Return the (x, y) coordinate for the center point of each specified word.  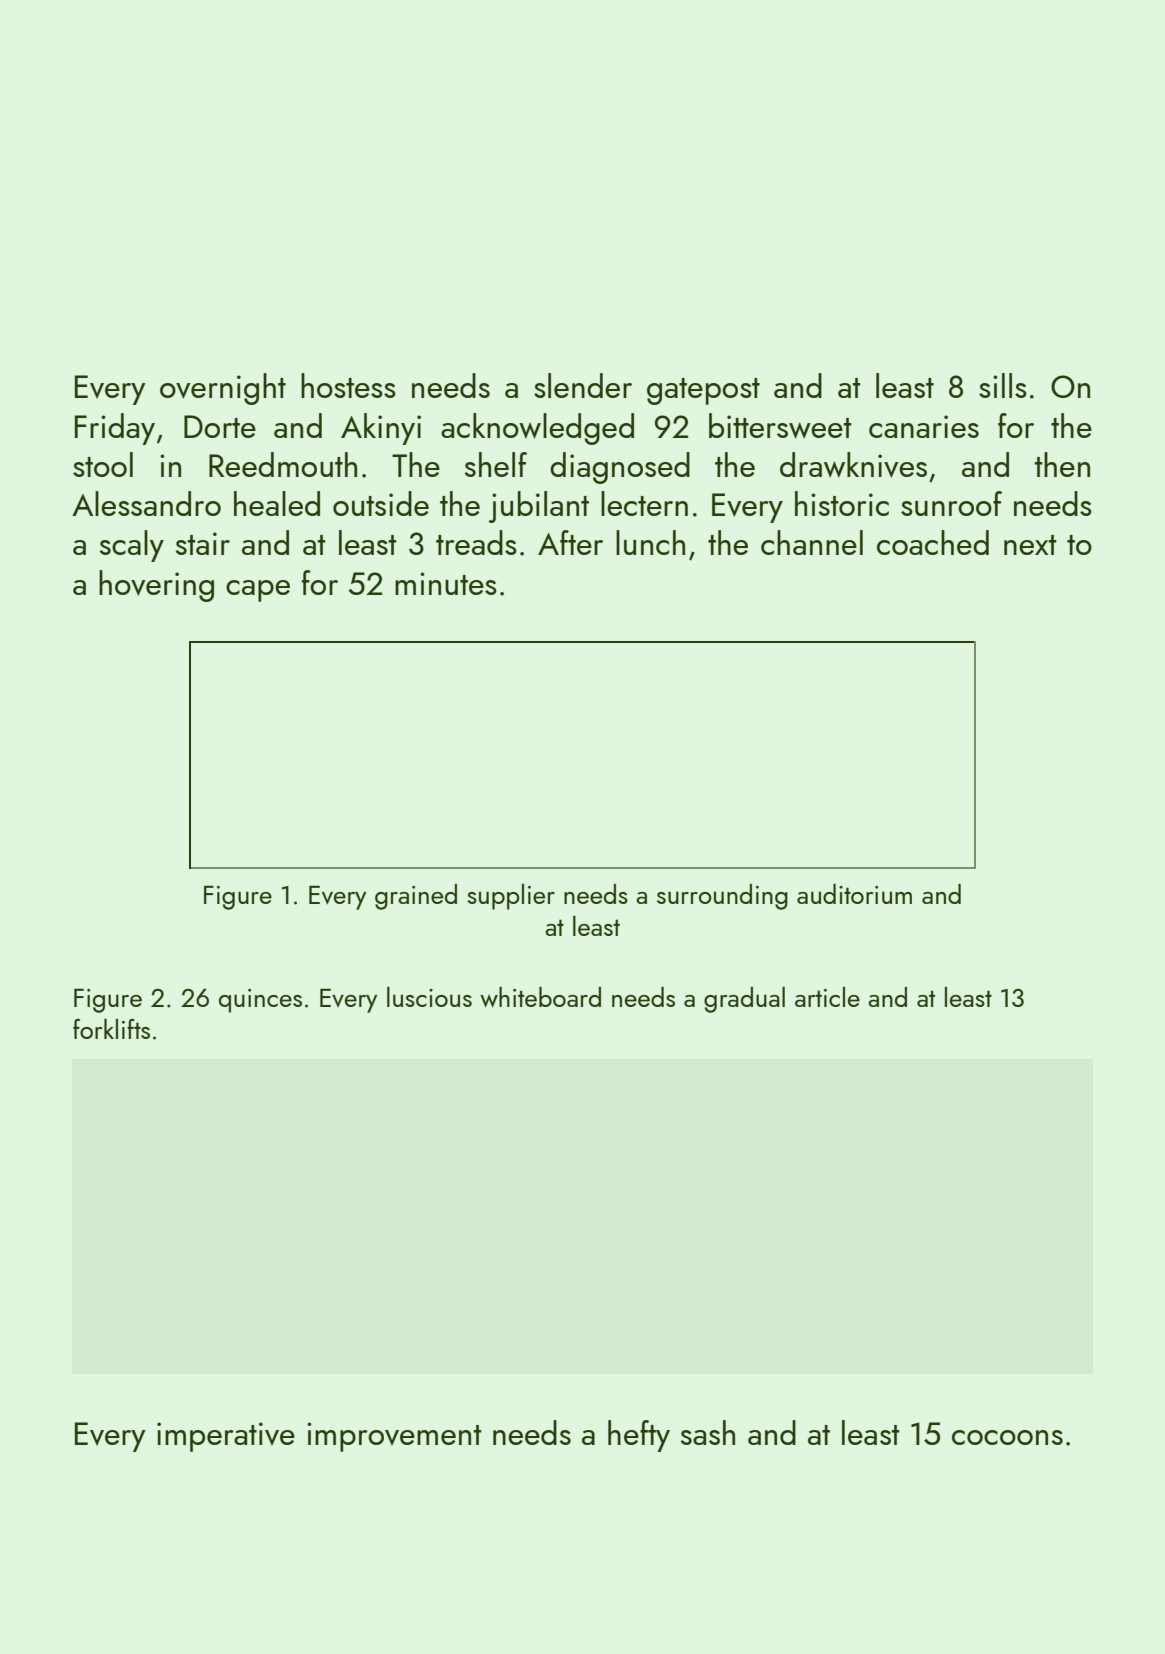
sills (1003, 385)
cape (258, 591)
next (1030, 545)
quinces (260, 1001)
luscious (429, 997)
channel (812, 542)
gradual (744, 1000)
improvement (394, 1437)
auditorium (854, 894)
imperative (226, 1437)
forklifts (111, 1029)
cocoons (1007, 1437)
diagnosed (620, 468)
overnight (223, 389)
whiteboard (540, 997)
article (827, 997)
